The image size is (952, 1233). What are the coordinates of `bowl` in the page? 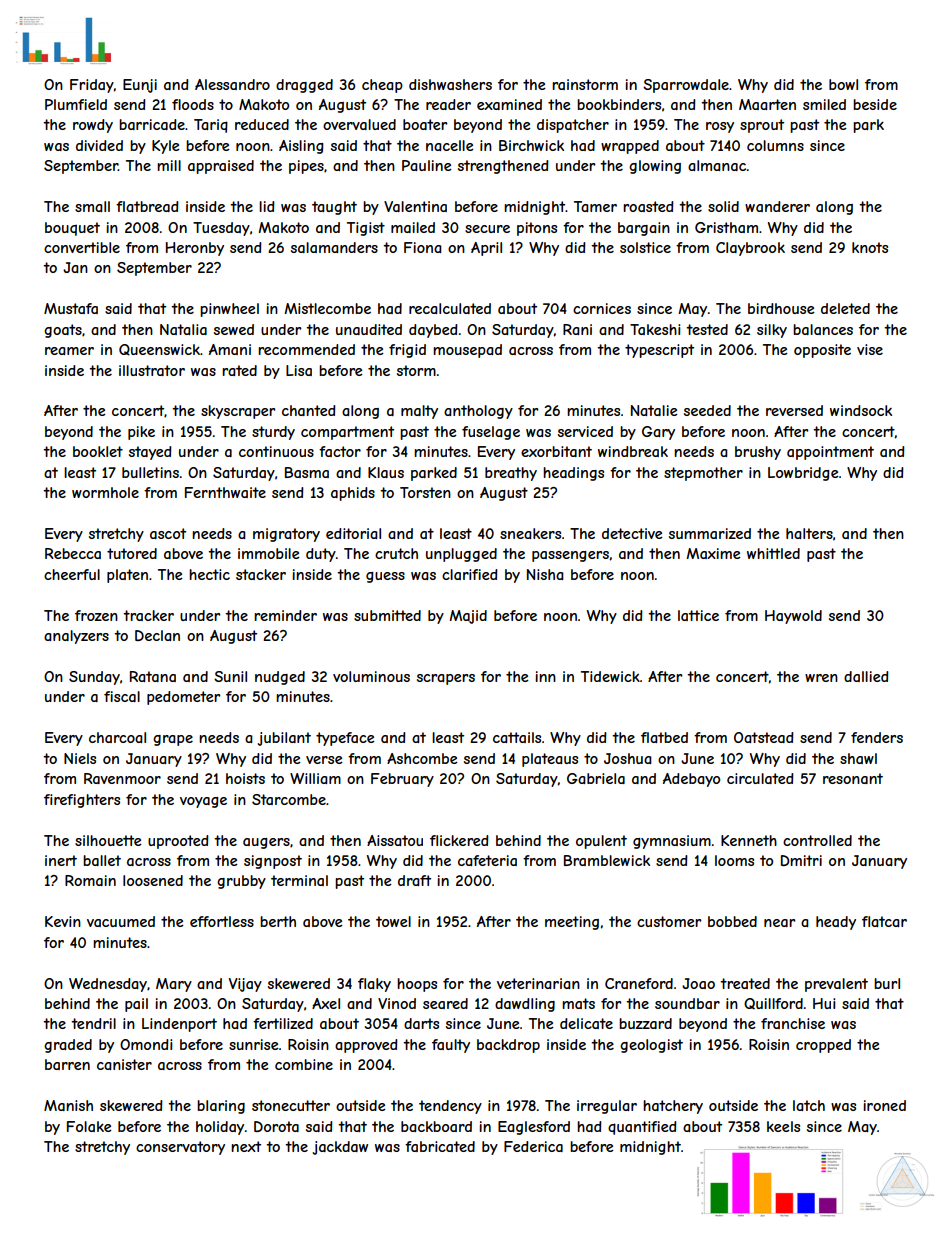 It's located at (843, 84).
